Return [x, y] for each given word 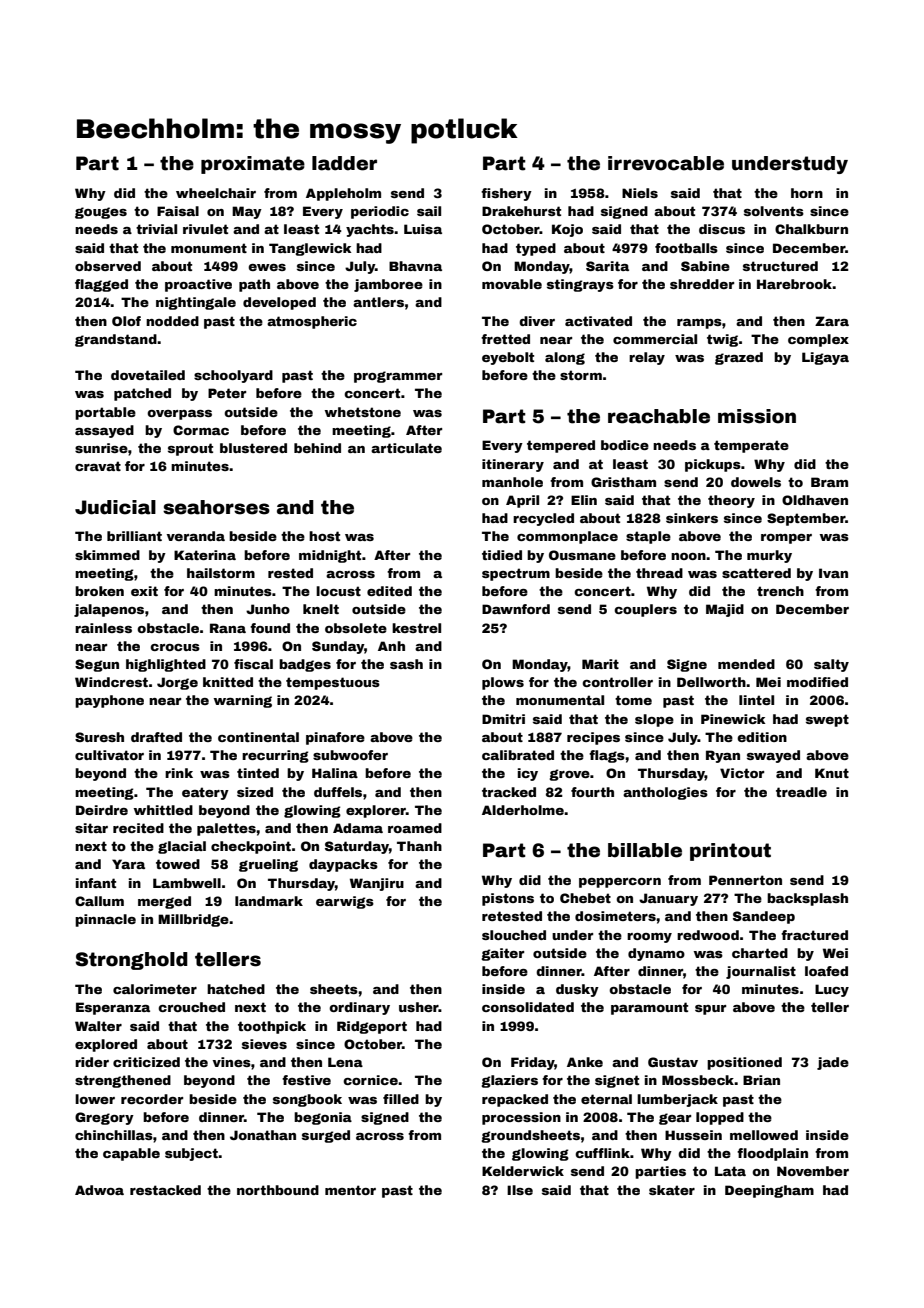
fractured [814, 935]
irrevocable [666, 163]
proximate [253, 165]
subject [191, 1154]
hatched [236, 989]
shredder [702, 284]
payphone [109, 701]
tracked [509, 792]
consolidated [528, 1007]
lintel [756, 700]
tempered [561, 446]
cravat [98, 466]
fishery [506, 194]
